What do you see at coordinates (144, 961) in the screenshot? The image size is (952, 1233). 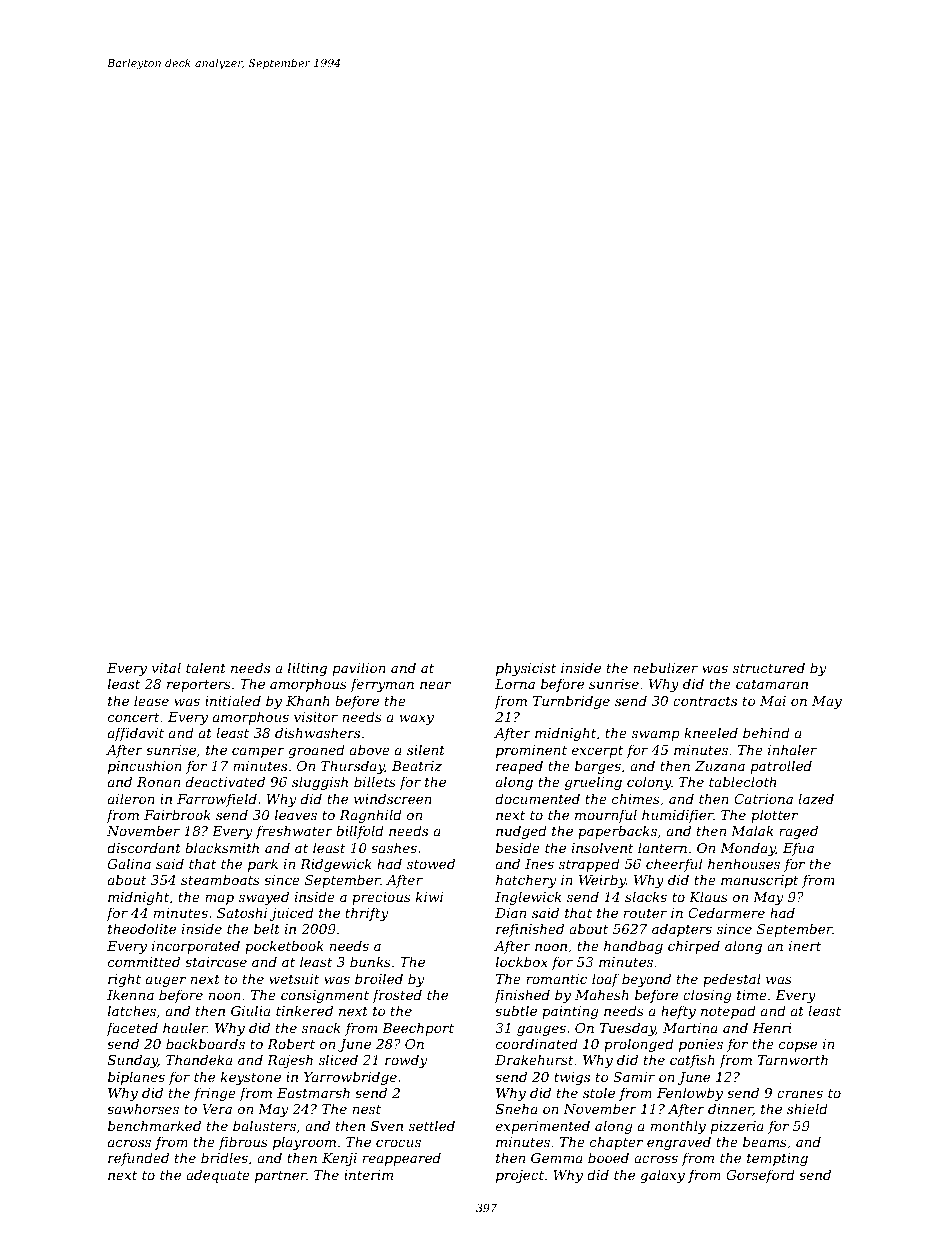 I see `committed` at bounding box center [144, 961].
